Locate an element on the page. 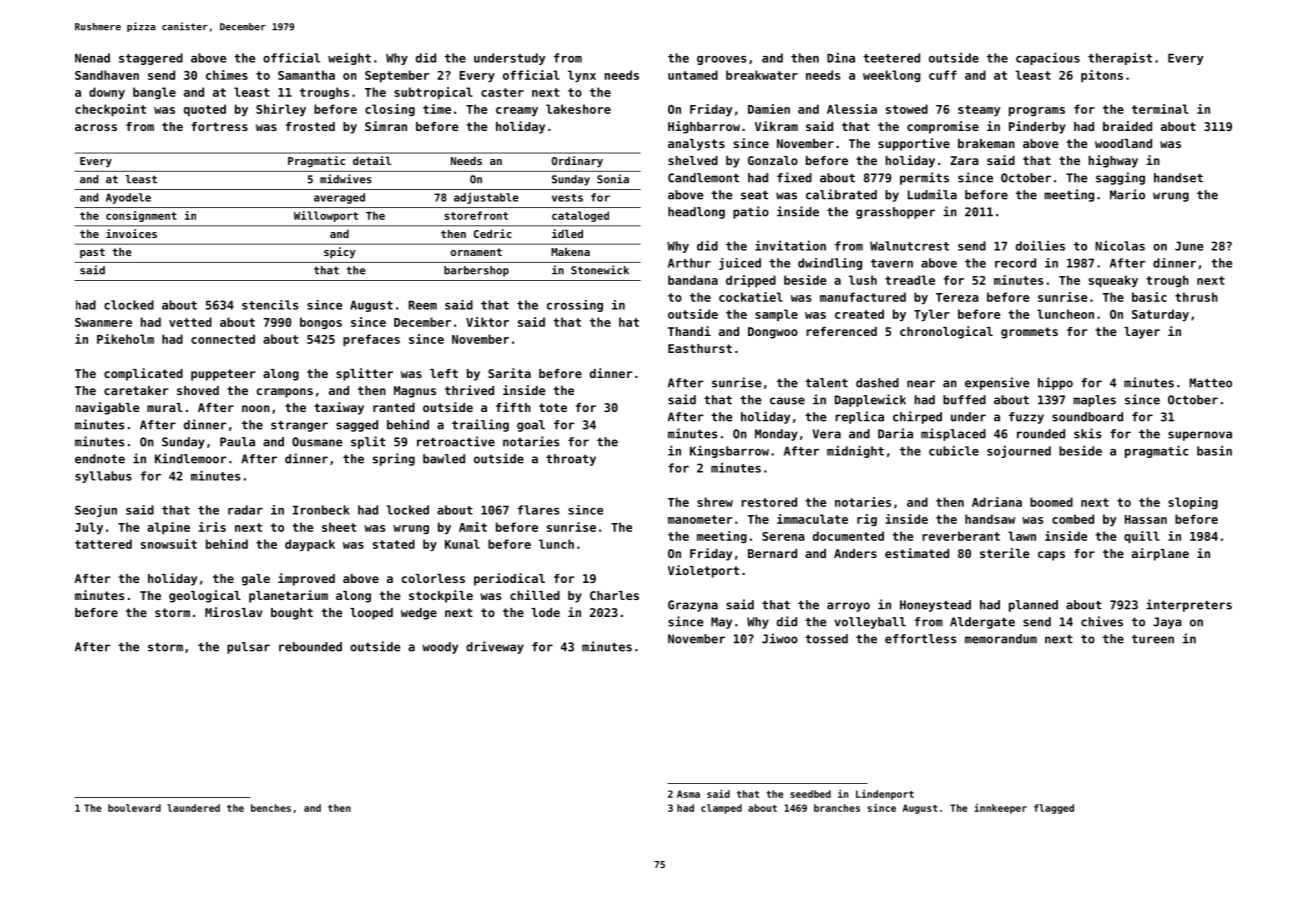  boulevard is located at coordinates (134, 808).
